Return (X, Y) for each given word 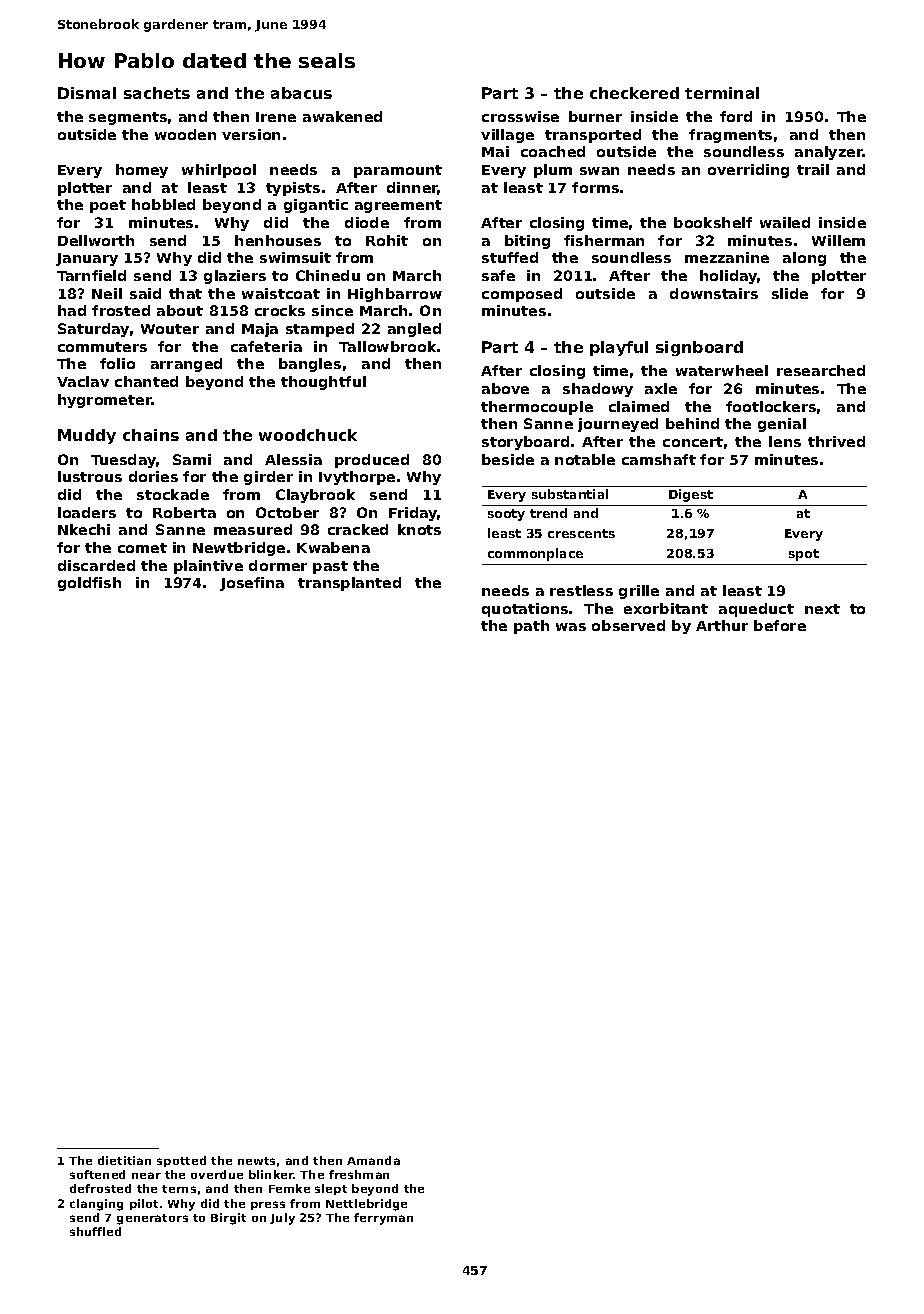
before (780, 625)
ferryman (383, 1219)
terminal (722, 93)
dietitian (124, 1160)
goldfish (89, 584)
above (505, 388)
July (282, 1219)
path (531, 627)
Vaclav (83, 381)
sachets (157, 93)
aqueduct (756, 610)
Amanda (373, 1160)
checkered (634, 93)
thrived (836, 441)
